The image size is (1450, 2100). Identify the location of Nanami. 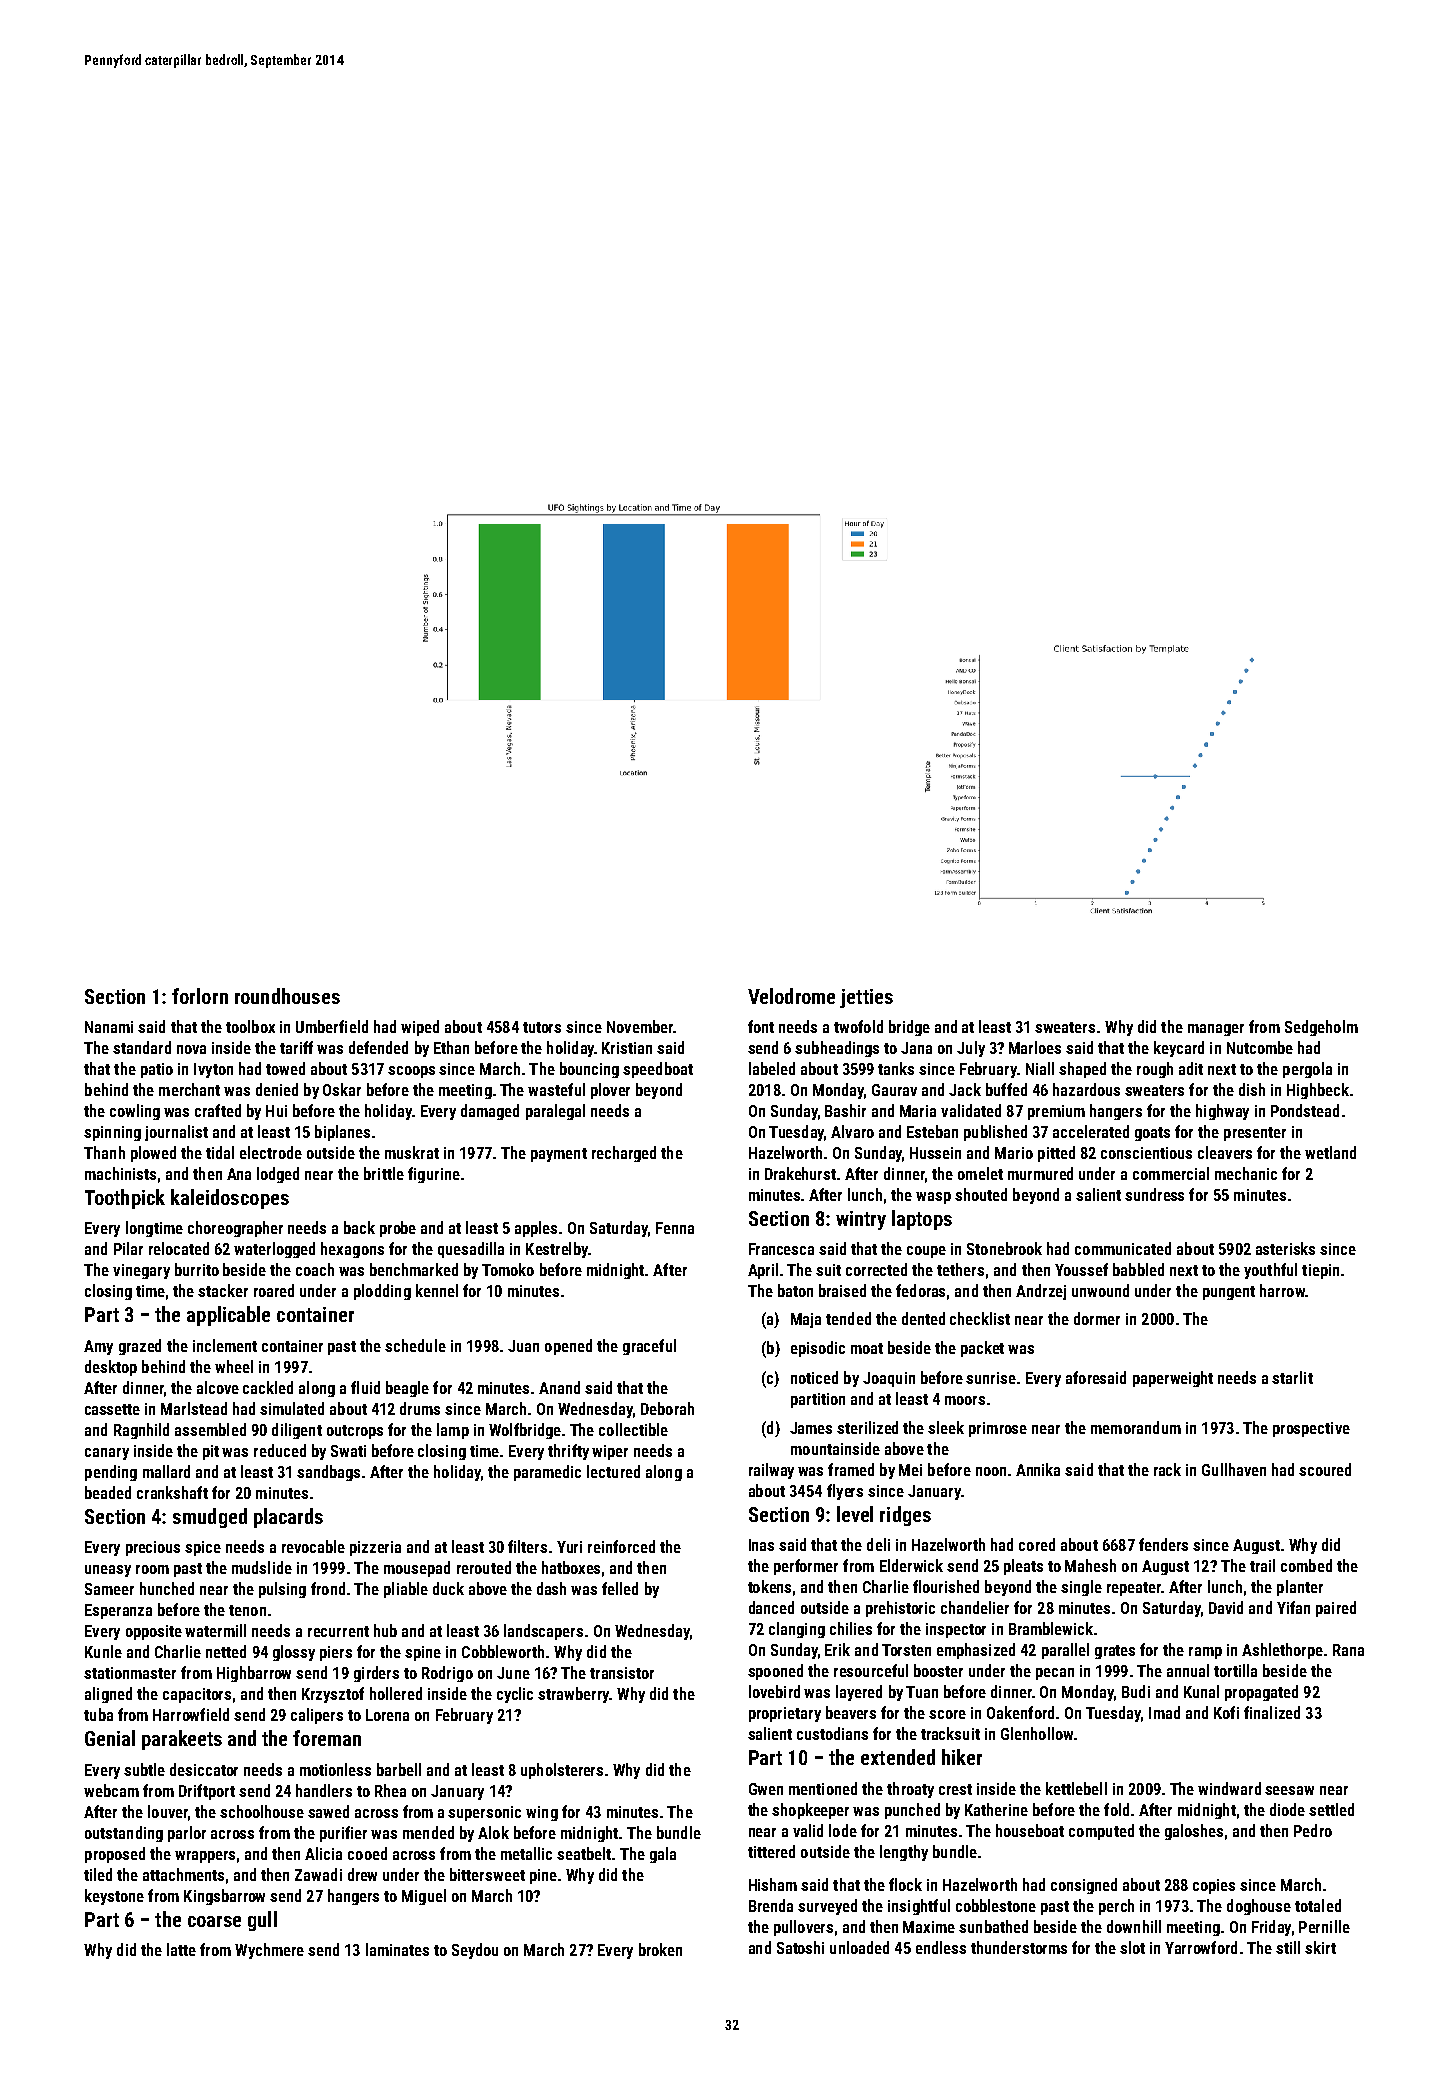
(109, 1027).
